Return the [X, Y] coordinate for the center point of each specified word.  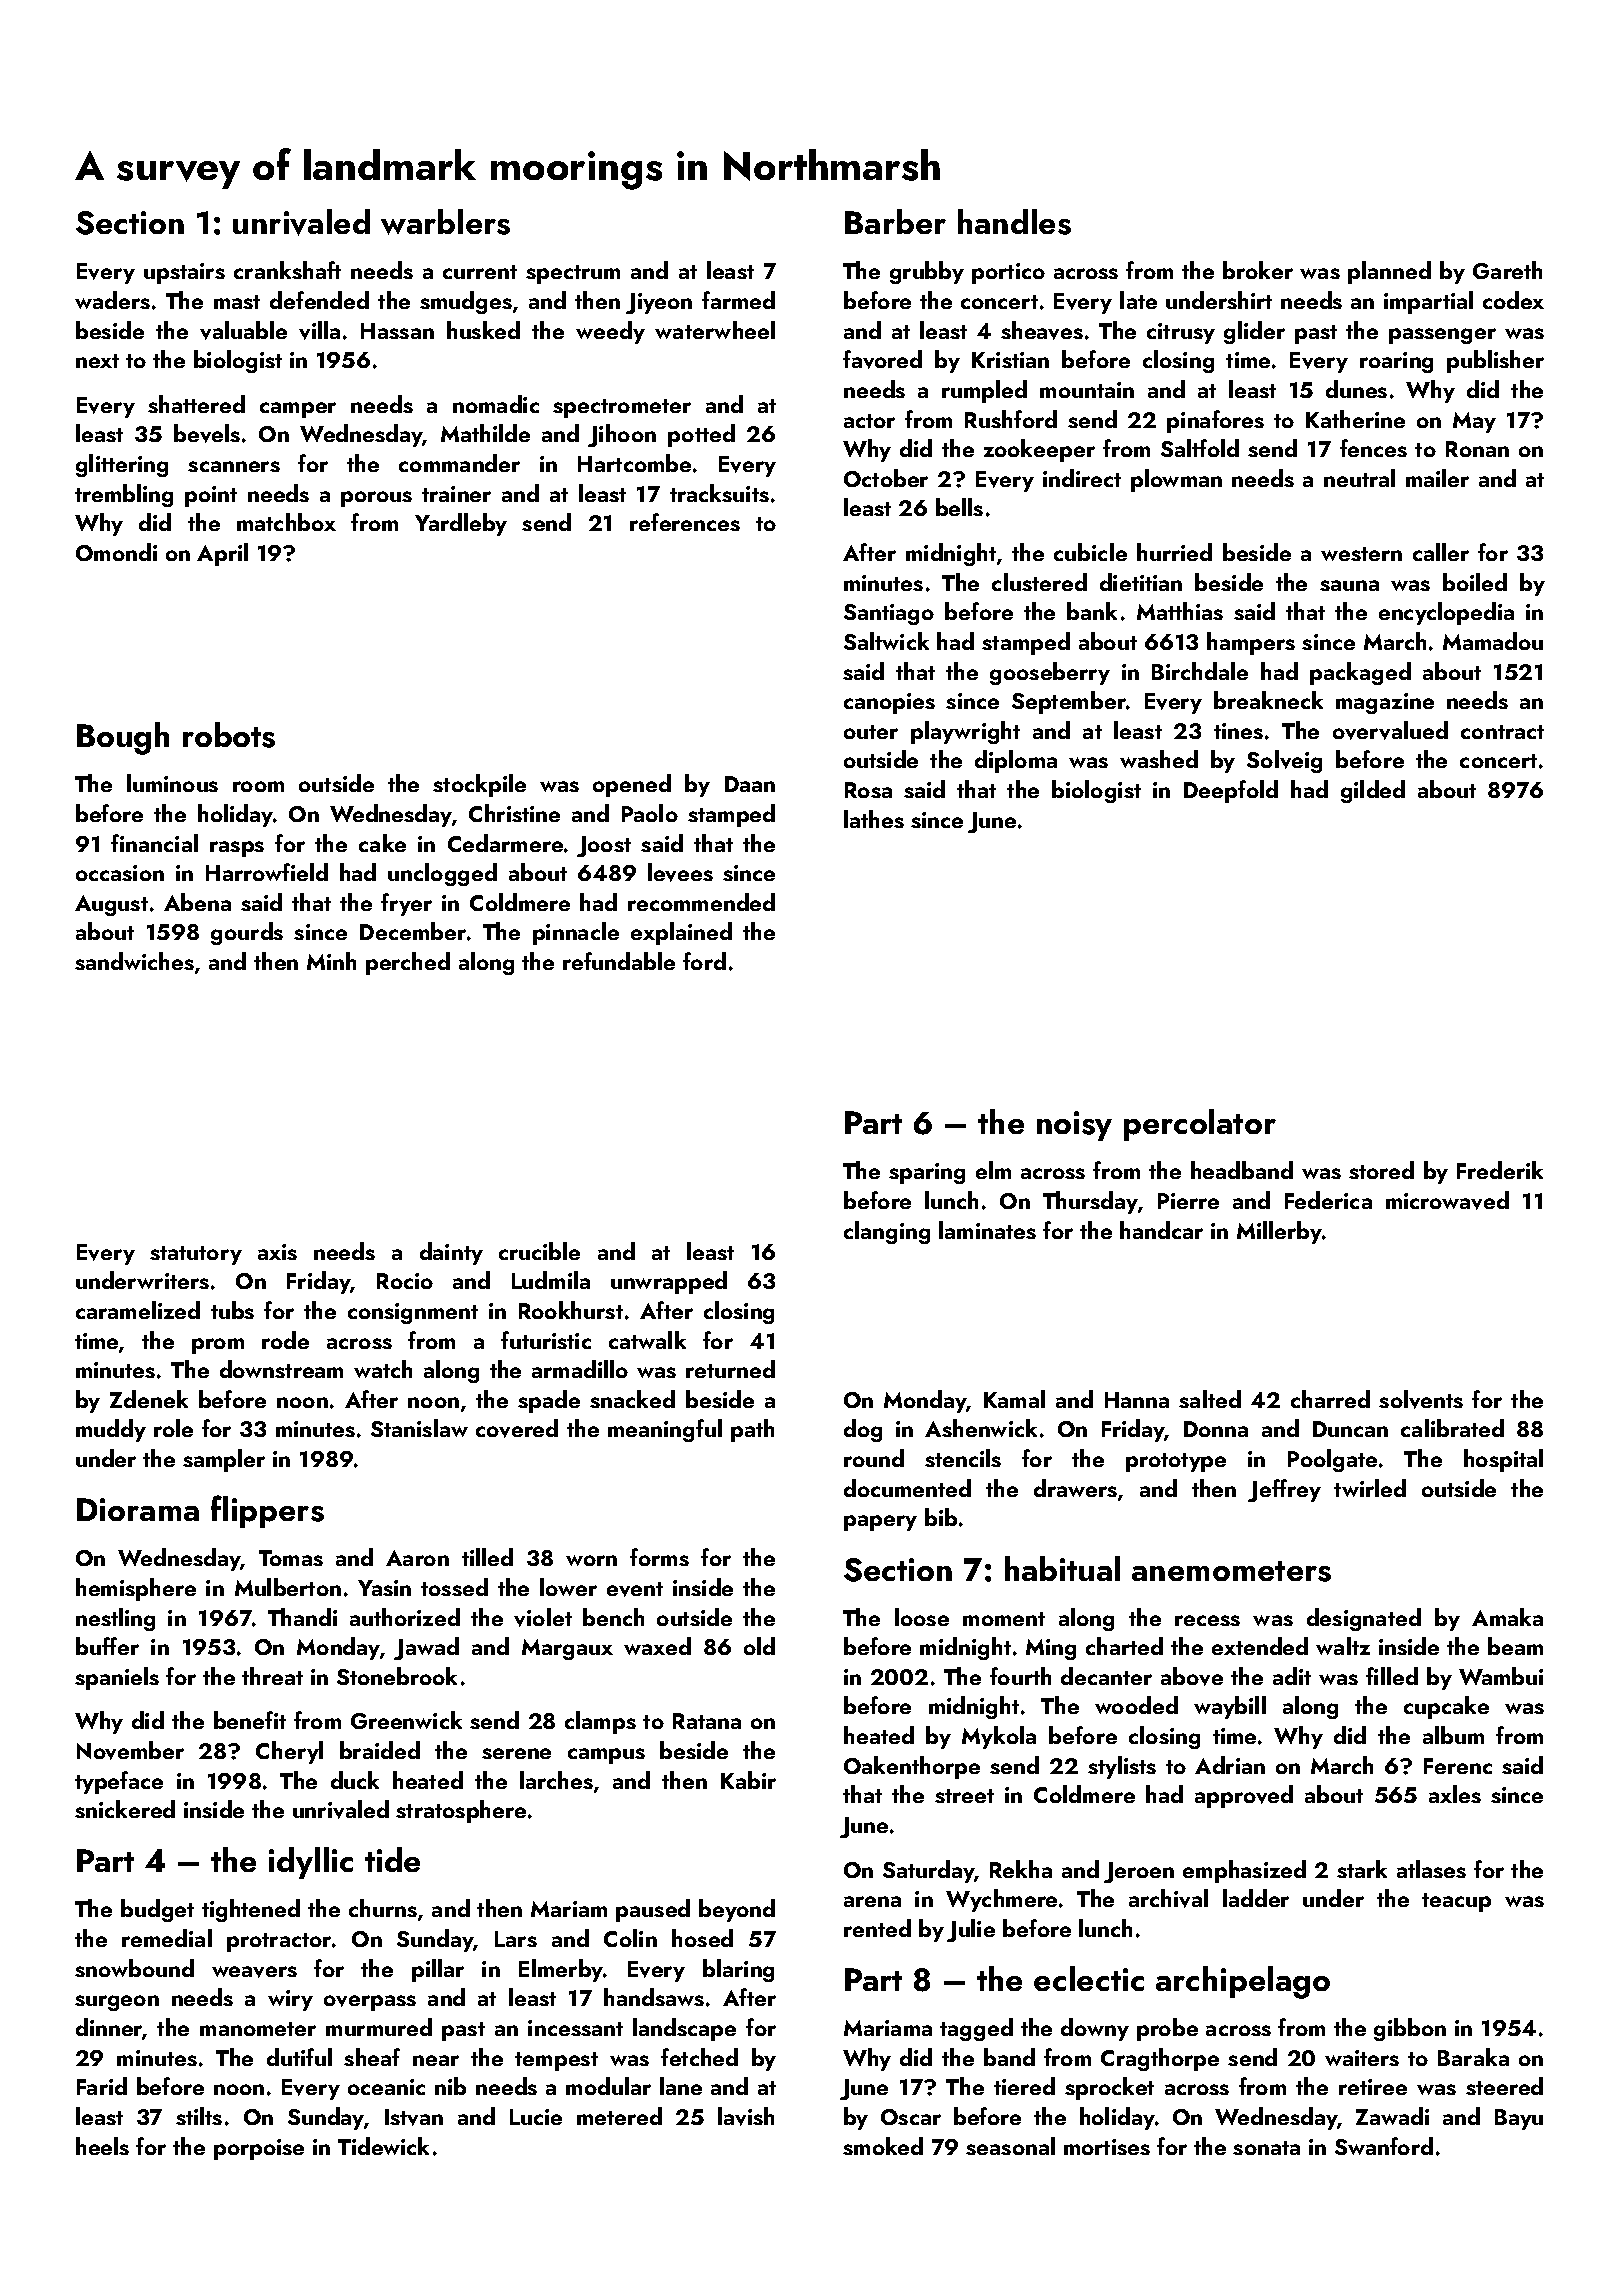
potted [701, 435]
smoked [883, 2146]
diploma [1016, 761]
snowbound [134, 1968]
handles [1014, 222]
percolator [1200, 1125]
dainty [451, 1253]
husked [483, 330]
